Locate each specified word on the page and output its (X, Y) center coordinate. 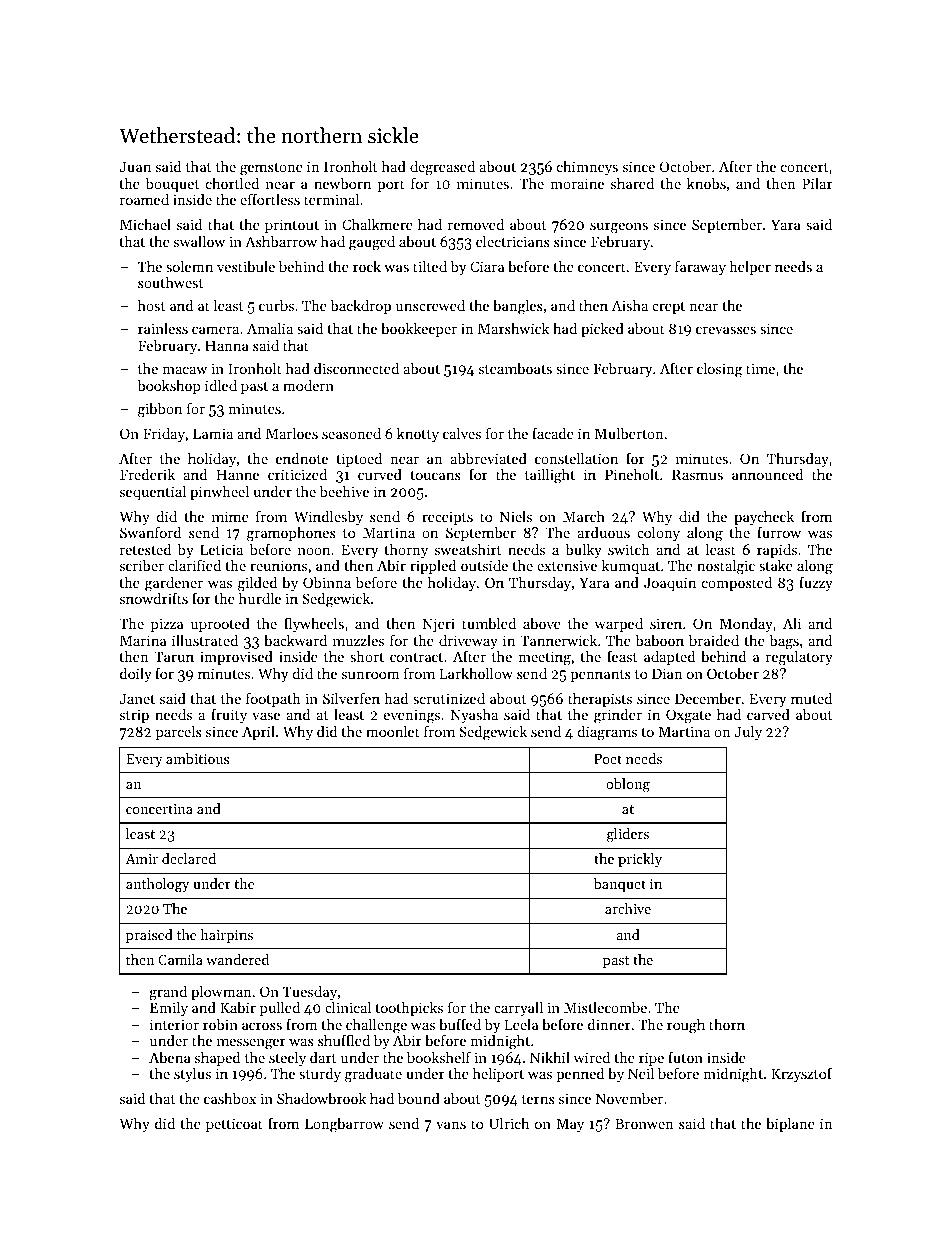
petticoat (234, 1125)
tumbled (489, 623)
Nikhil (550, 1057)
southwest (170, 282)
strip (134, 716)
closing (720, 370)
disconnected (356, 368)
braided (714, 640)
